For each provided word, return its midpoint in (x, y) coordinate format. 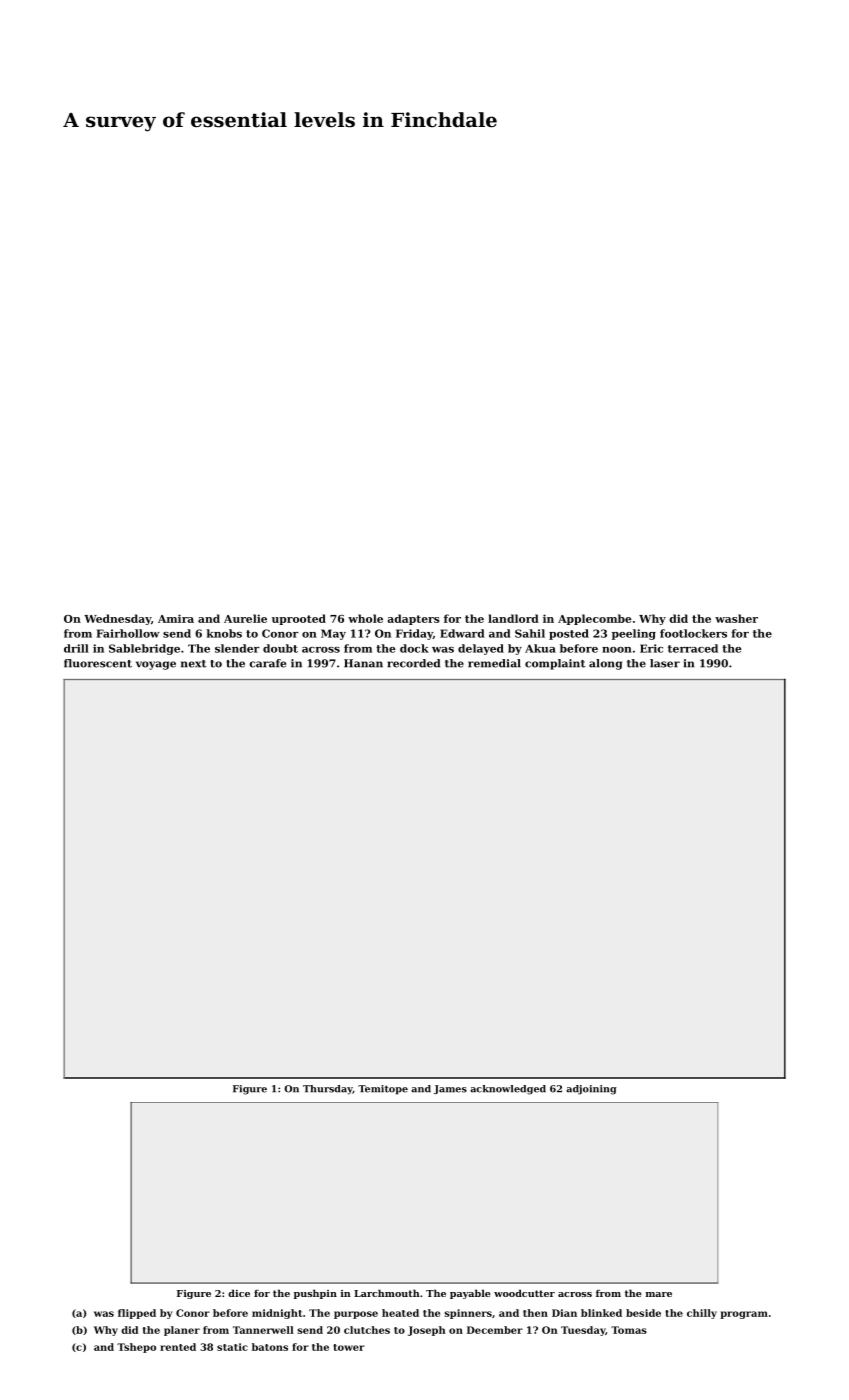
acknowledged (508, 1090)
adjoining (591, 1090)
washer (736, 618)
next (193, 664)
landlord (513, 618)
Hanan (363, 663)
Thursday (328, 1090)
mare (659, 1294)
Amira (176, 618)
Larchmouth (387, 1293)
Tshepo (136, 1348)
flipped (137, 1314)
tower (349, 1347)
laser (665, 663)
